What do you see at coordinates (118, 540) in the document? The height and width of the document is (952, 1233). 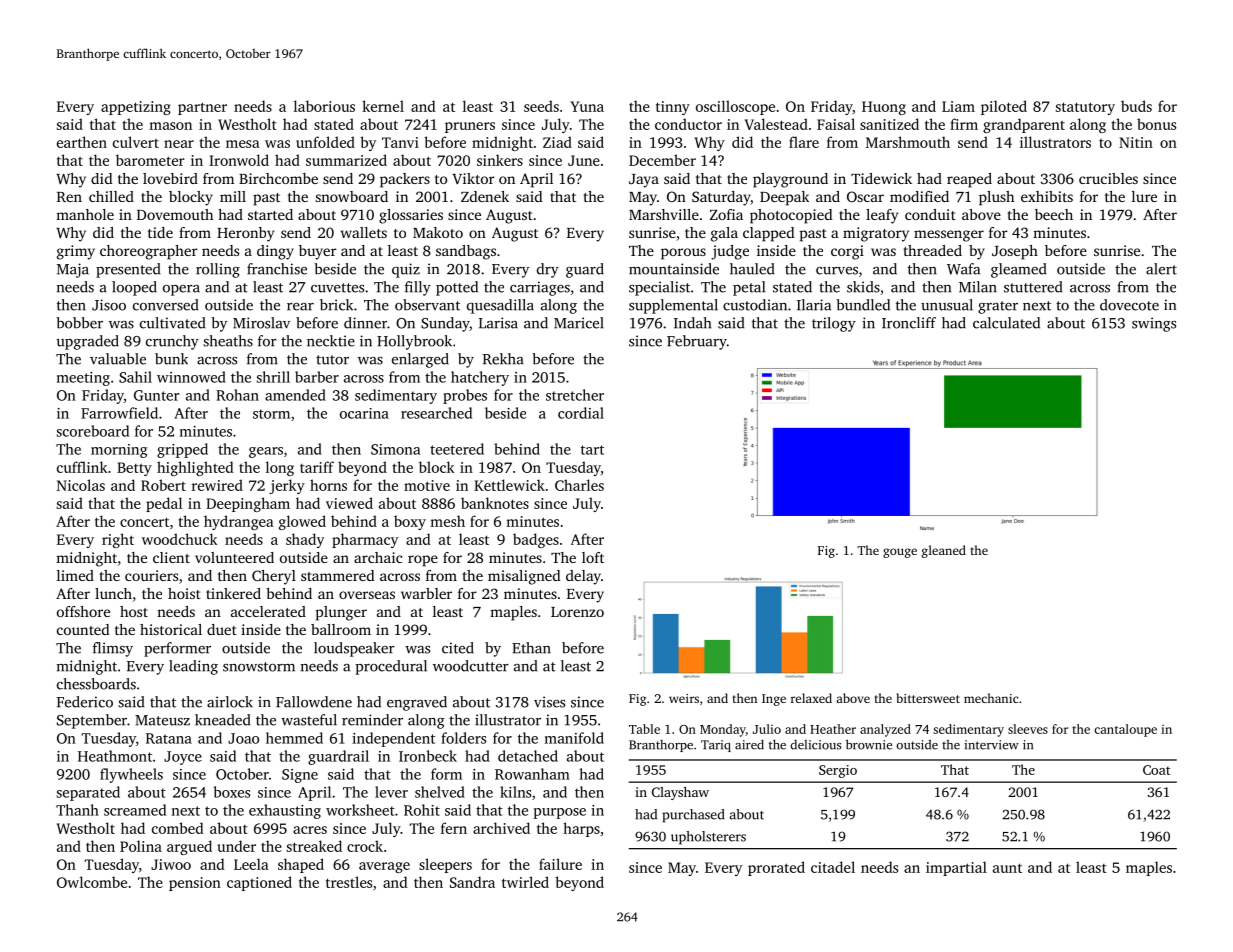 I see `right` at bounding box center [118, 540].
